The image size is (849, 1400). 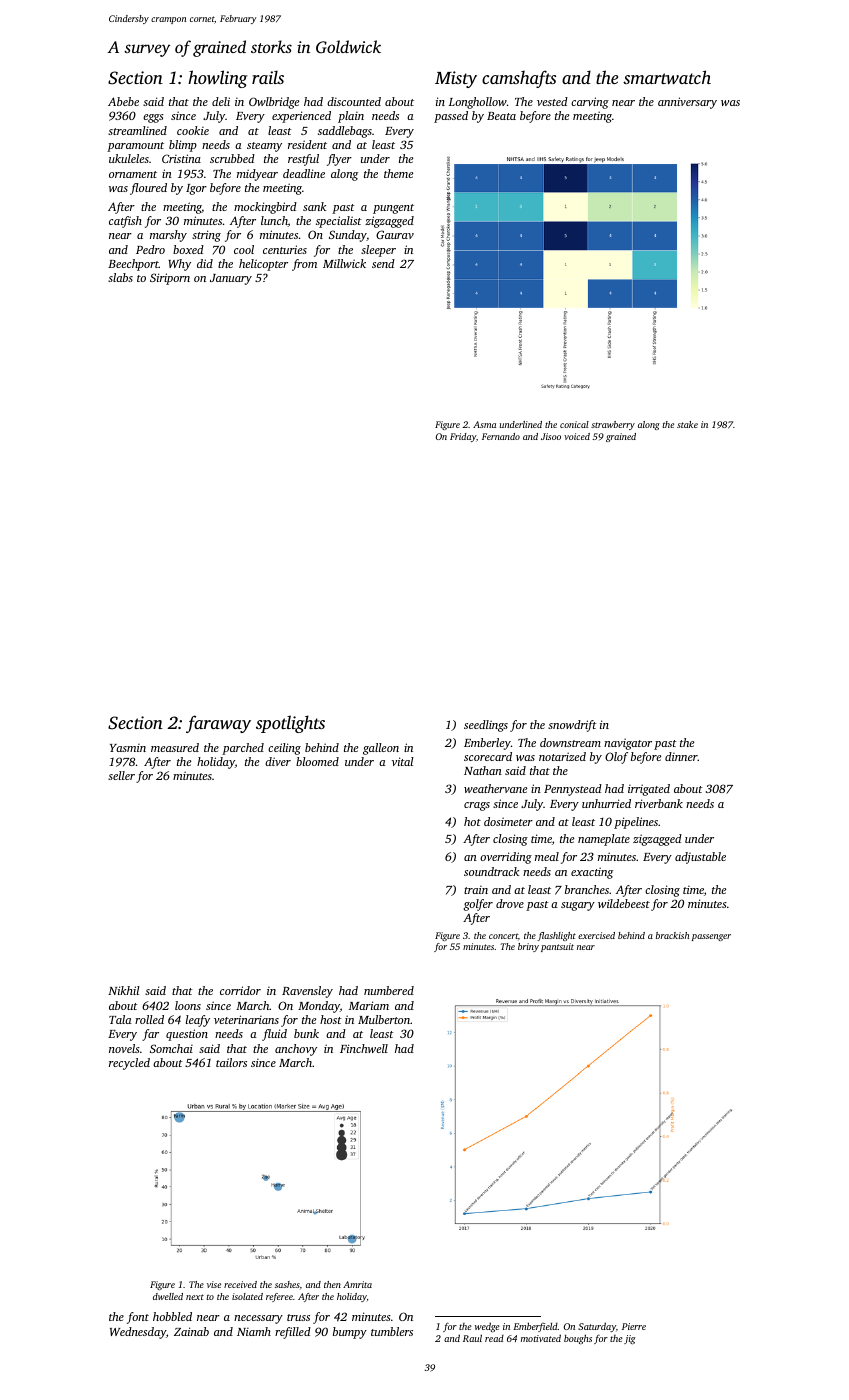 I want to click on bloomed, so click(x=317, y=761).
